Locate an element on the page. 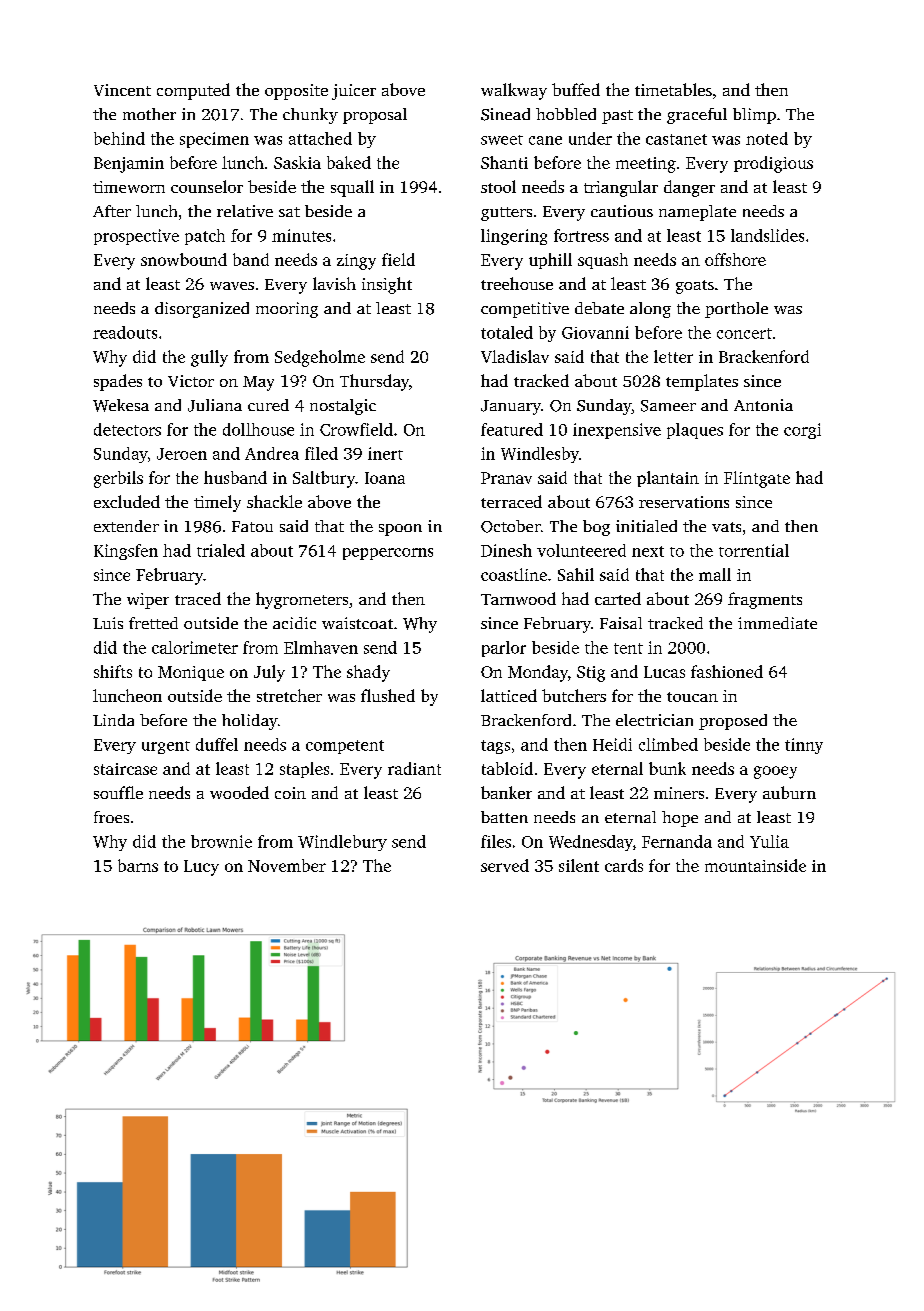 The width and height of the document is (924, 1311). Sedgeholme is located at coordinates (320, 358).
